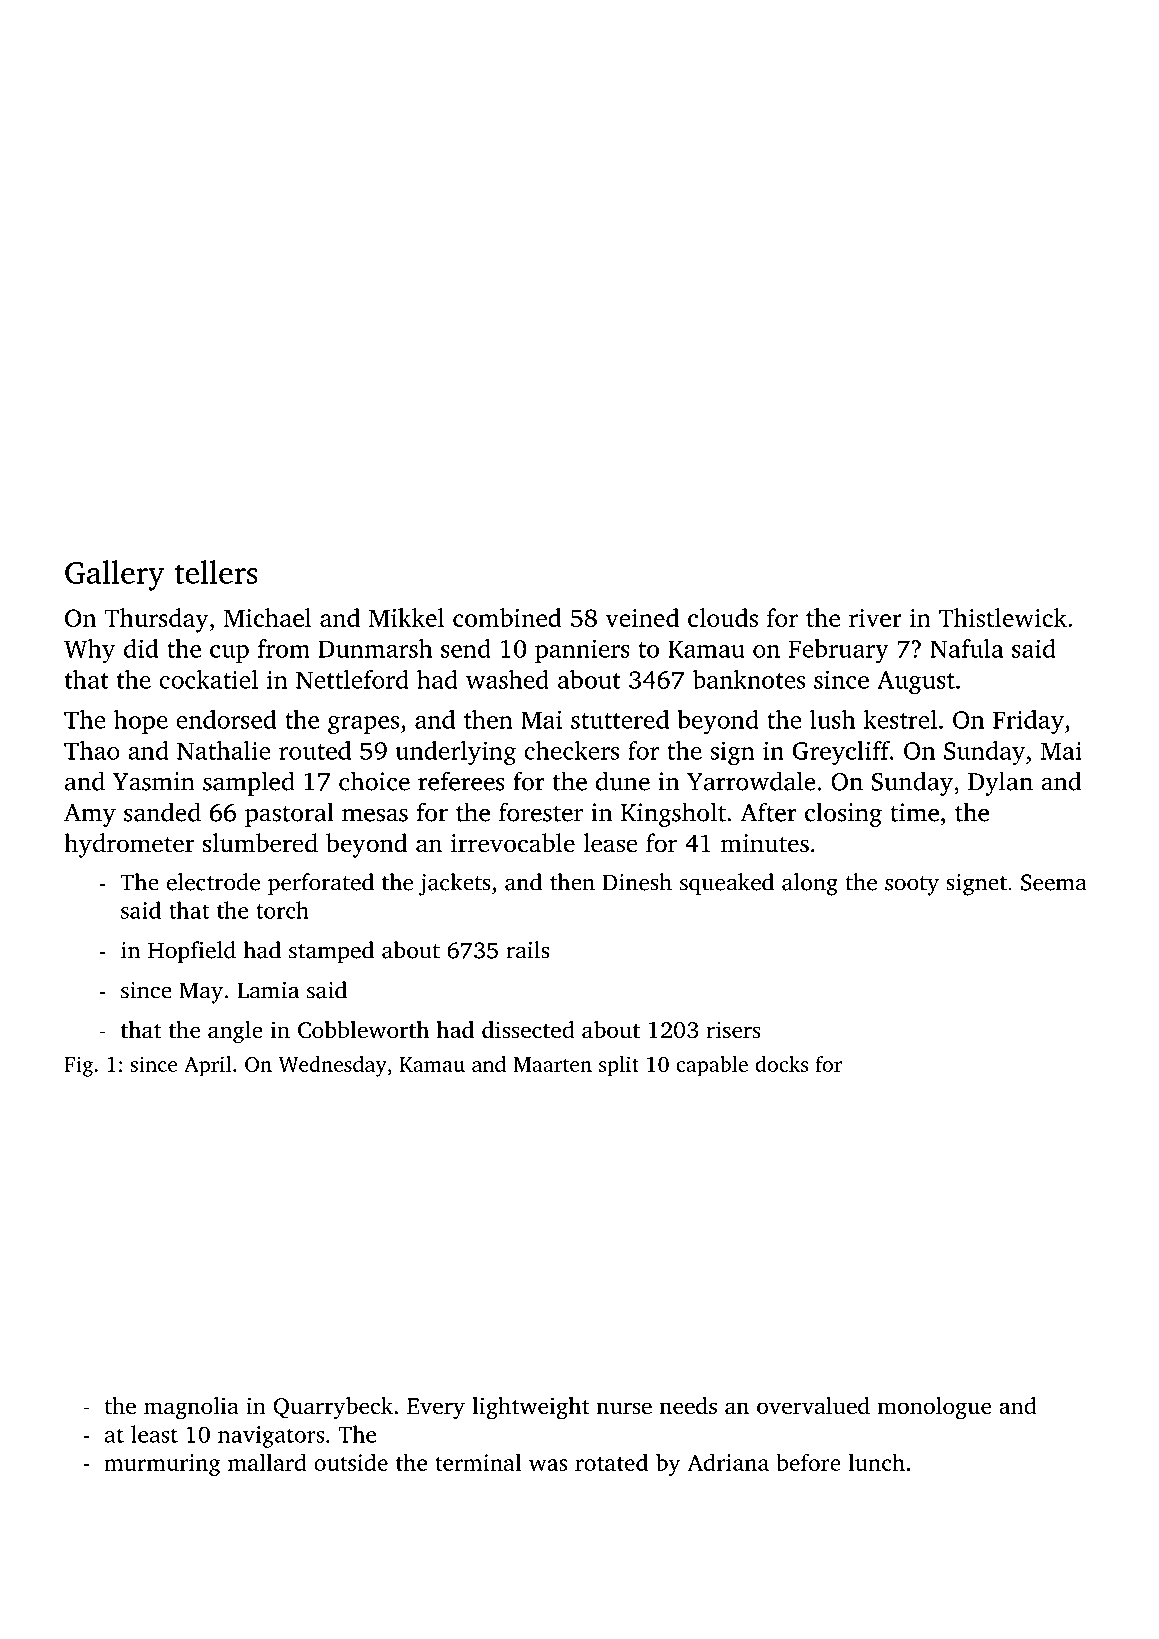 This screenshot has width=1159, height=1639. What do you see at coordinates (642, 617) in the screenshot?
I see `veined` at bounding box center [642, 617].
